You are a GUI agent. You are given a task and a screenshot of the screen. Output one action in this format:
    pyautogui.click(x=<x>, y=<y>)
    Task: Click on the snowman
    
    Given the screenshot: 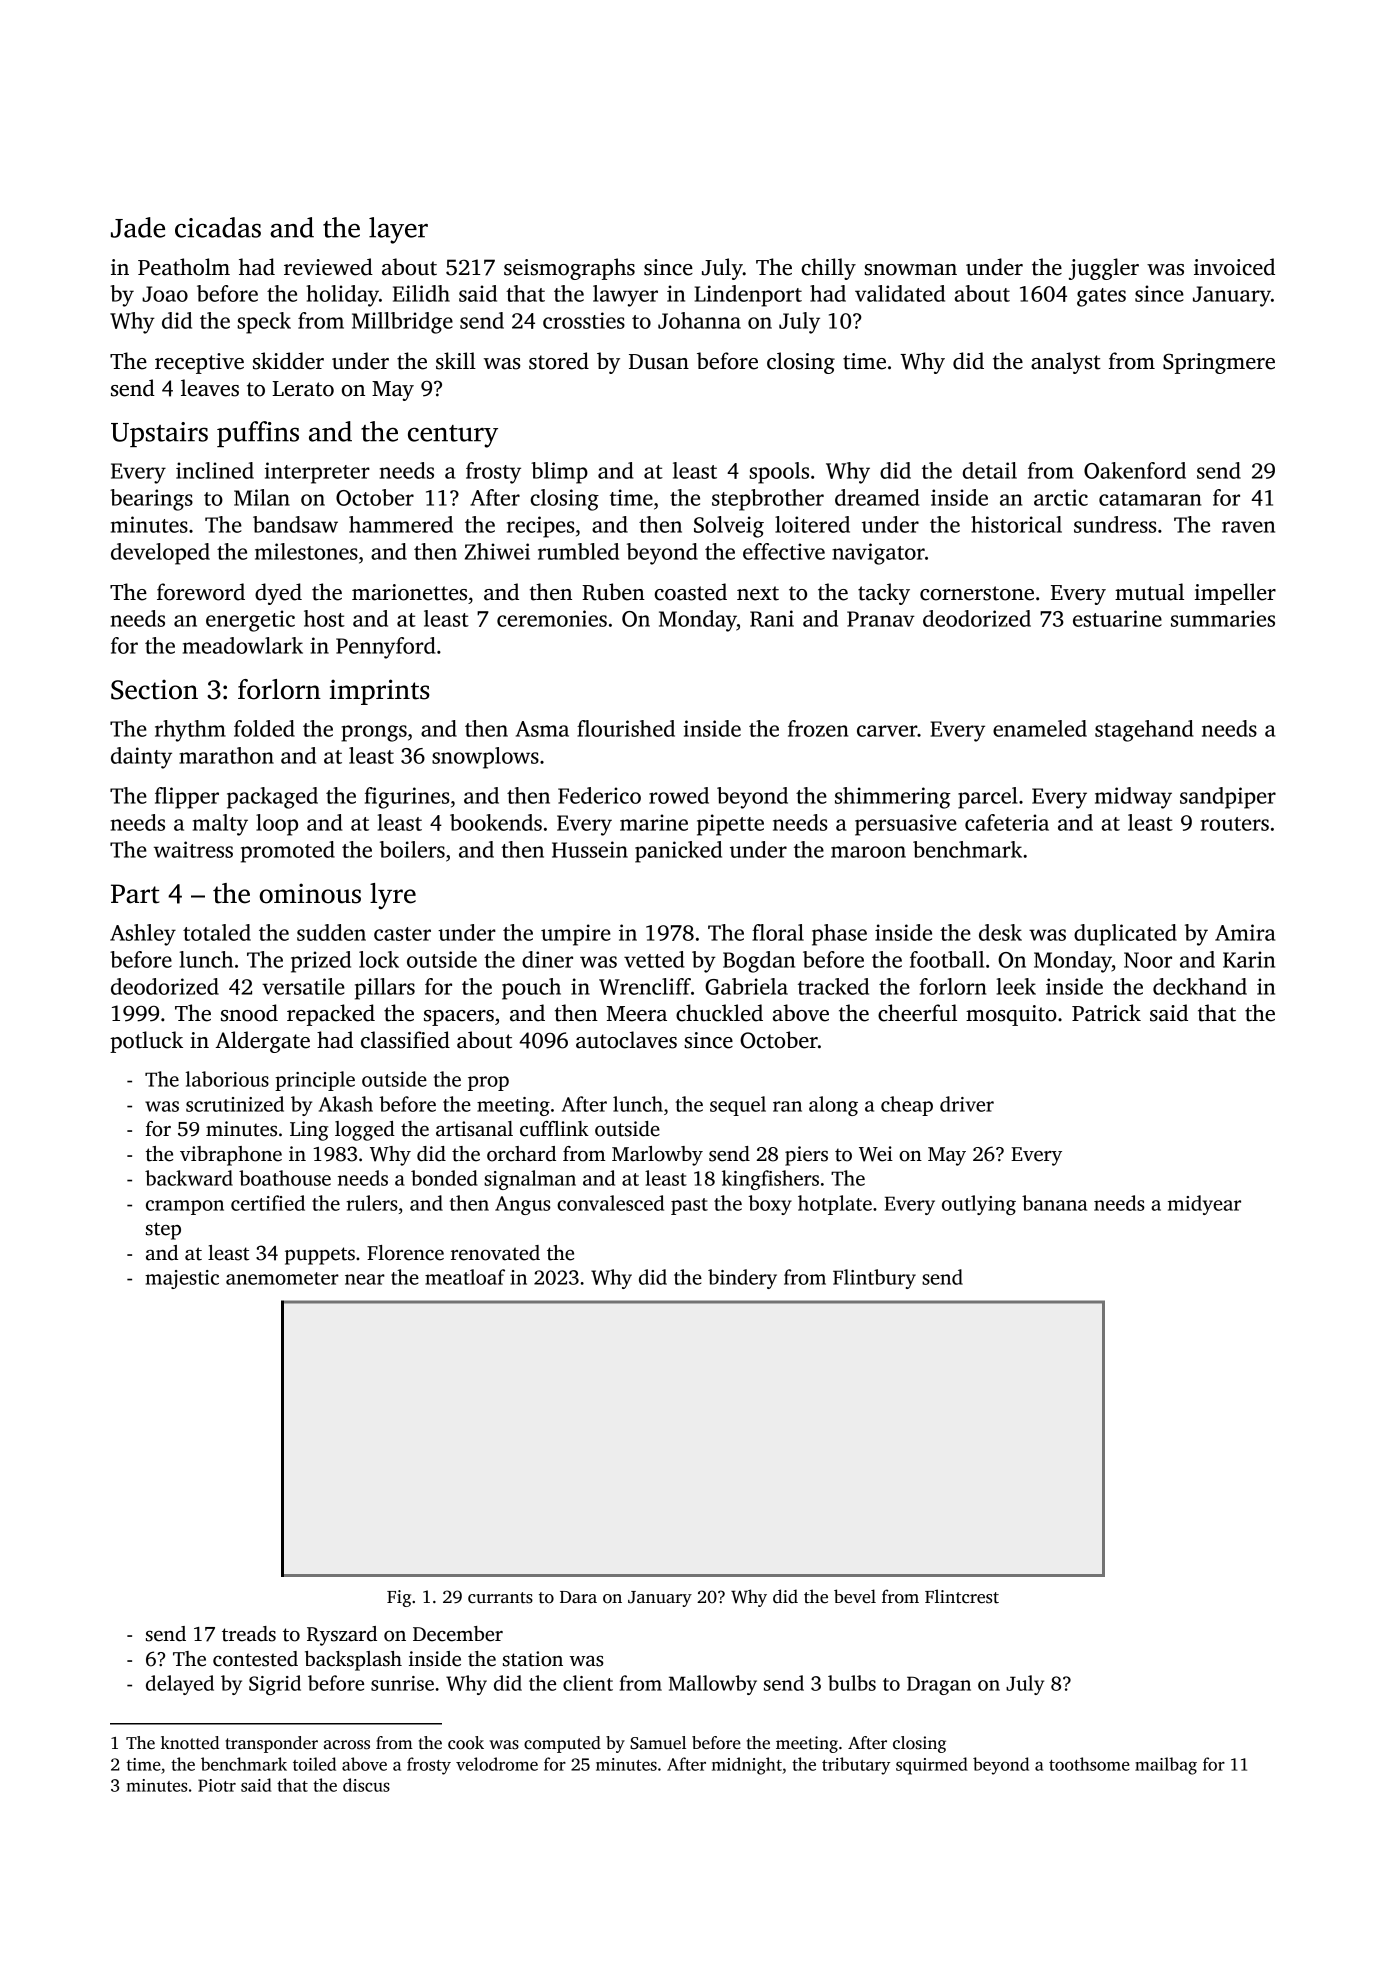 What is the action you would take?
    pyautogui.click(x=910, y=270)
